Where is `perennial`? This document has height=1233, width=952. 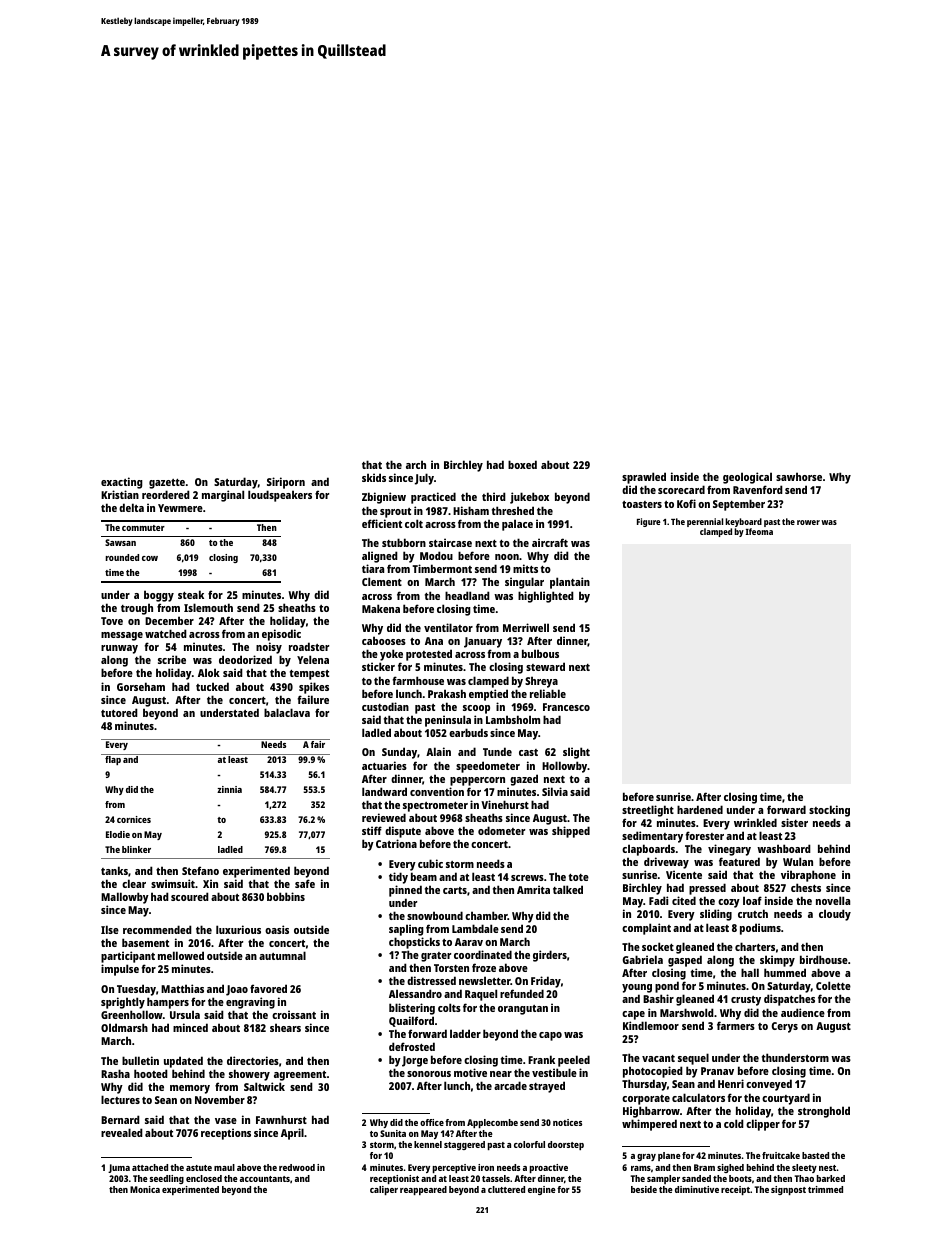 perennial is located at coordinates (705, 522).
